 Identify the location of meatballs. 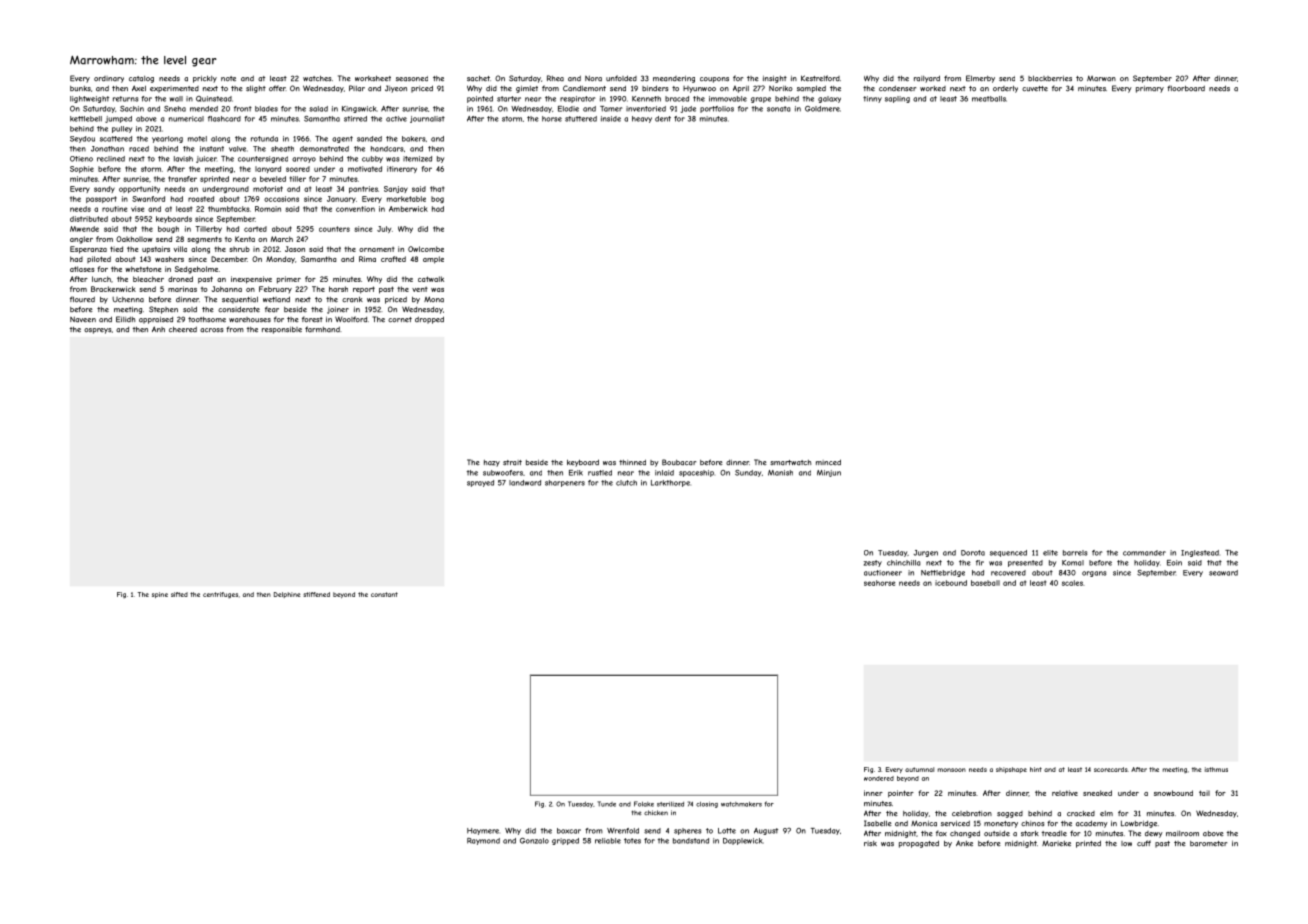
(989, 99).
